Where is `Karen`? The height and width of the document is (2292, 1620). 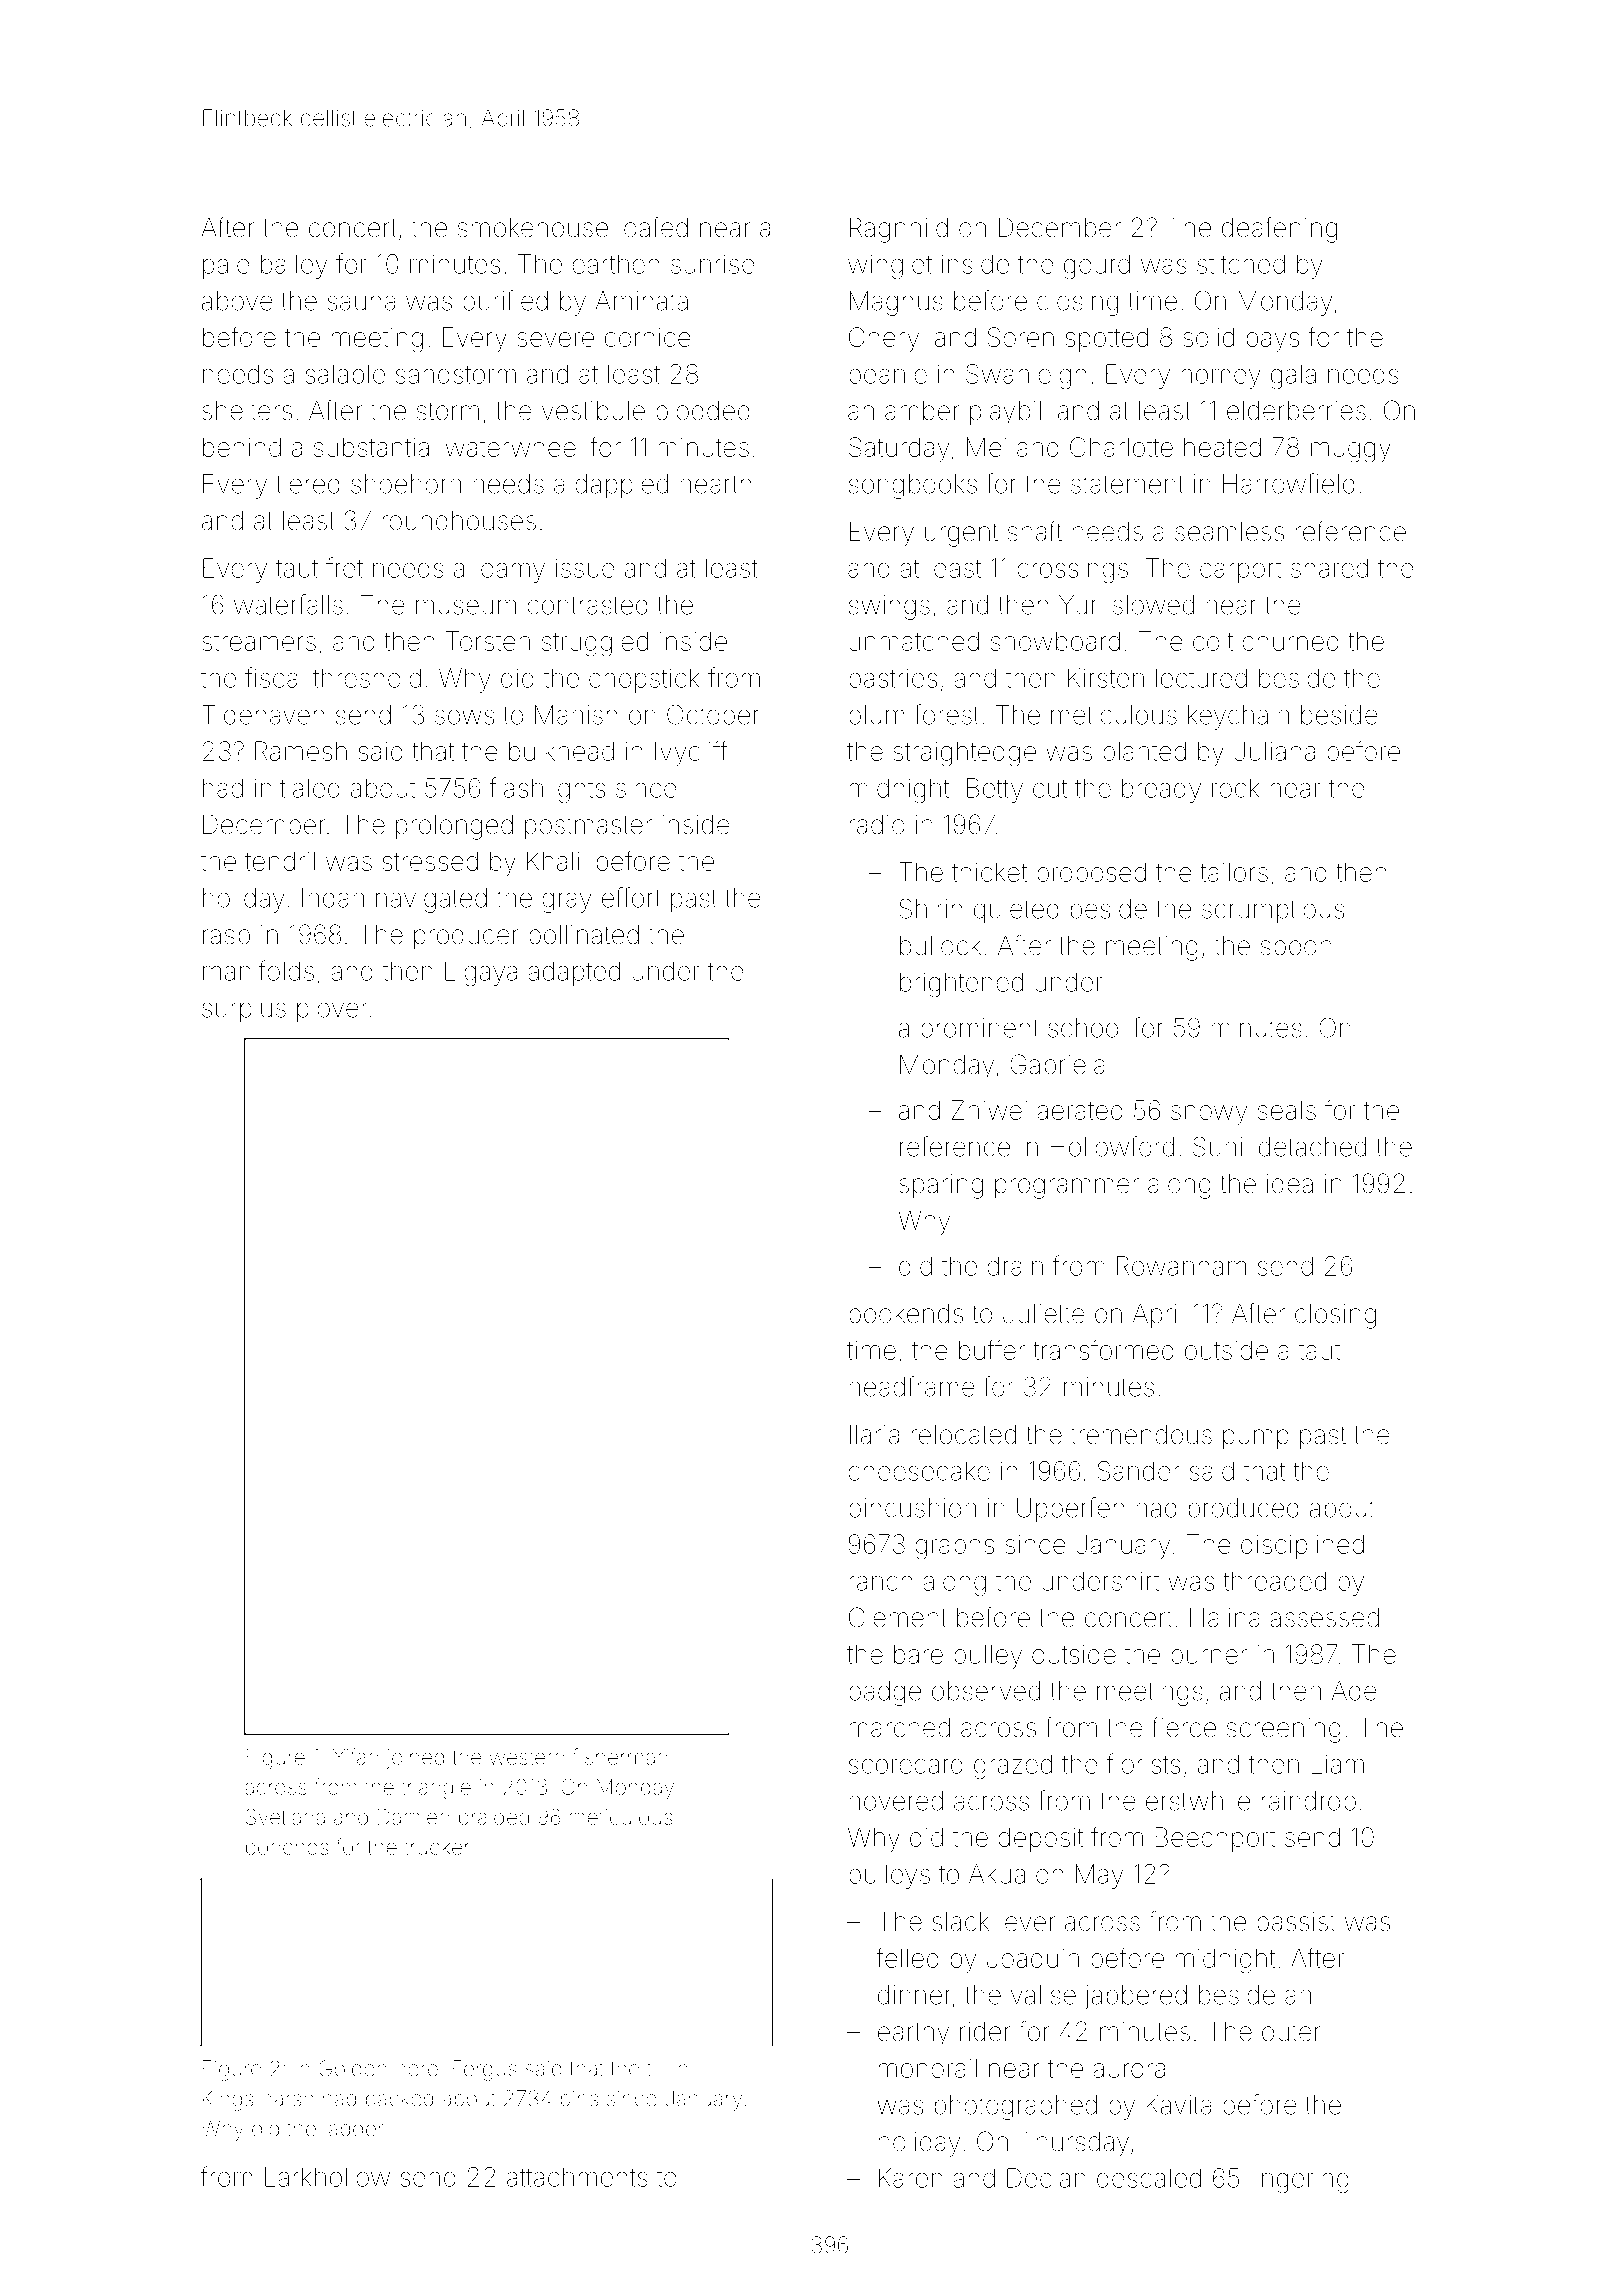
Karen is located at coordinates (911, 2178).
